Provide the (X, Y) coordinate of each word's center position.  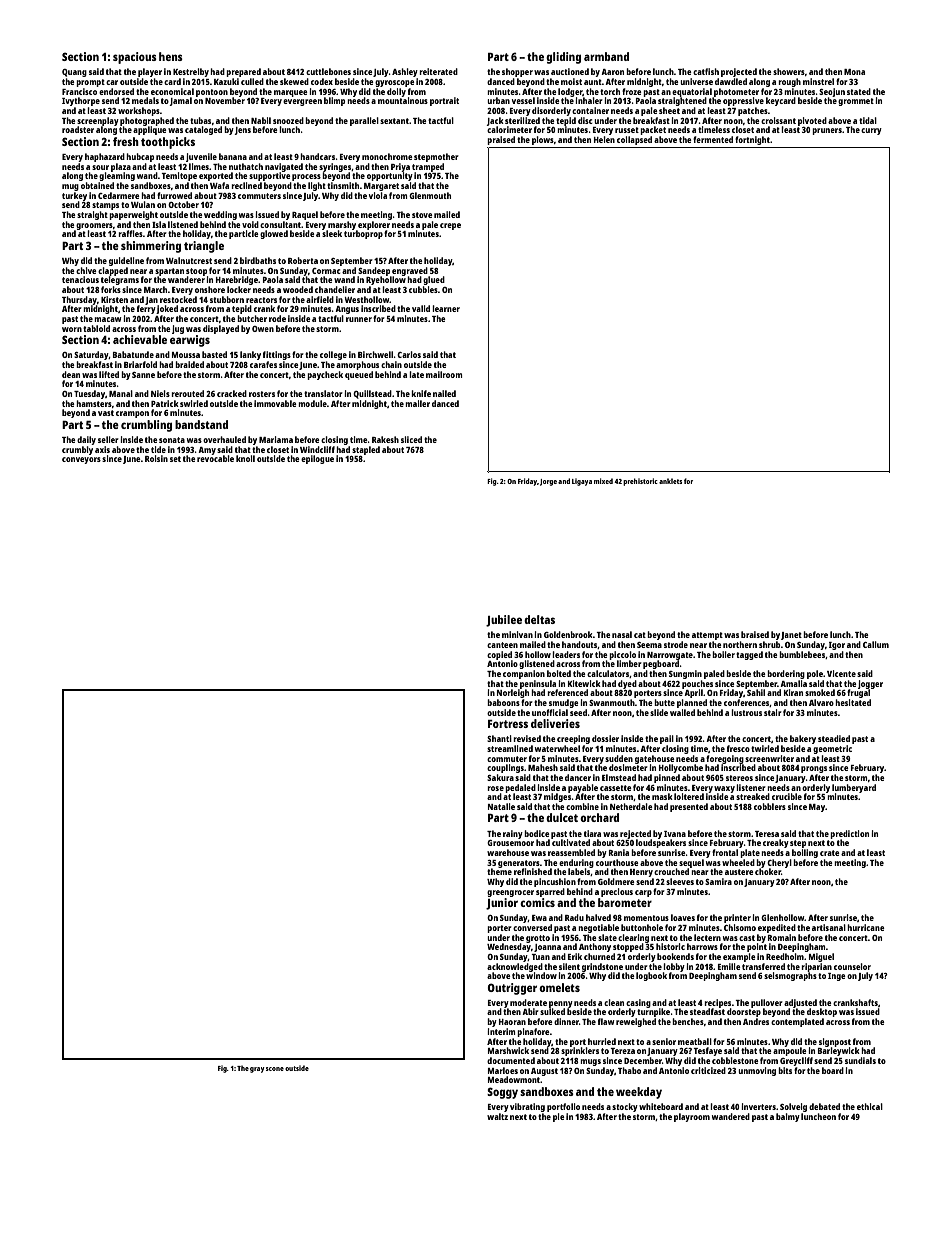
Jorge (548, 482)
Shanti (499, 738)
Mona (854, 72)
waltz (497, 1116)
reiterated (438, 71)
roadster (78, 129)
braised (755, 634)
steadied (834, 738)
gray (257, 1070)
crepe (450, 226)
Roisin (156, 458)
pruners (827, 131)
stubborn (227, 299)
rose (495, 788)
